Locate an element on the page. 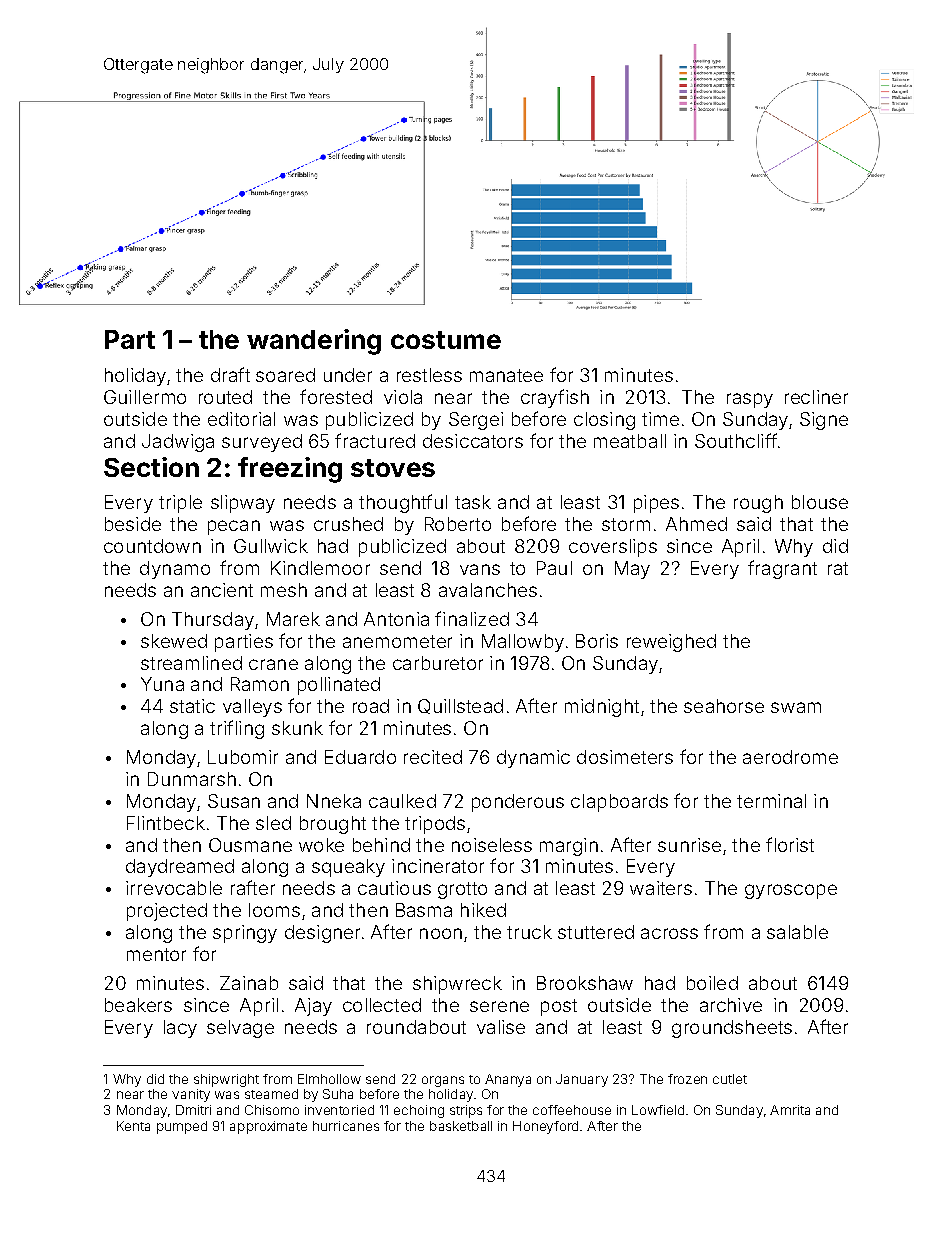 This document has height=1233, width=952. soared is located at coordinates (285, 375).
